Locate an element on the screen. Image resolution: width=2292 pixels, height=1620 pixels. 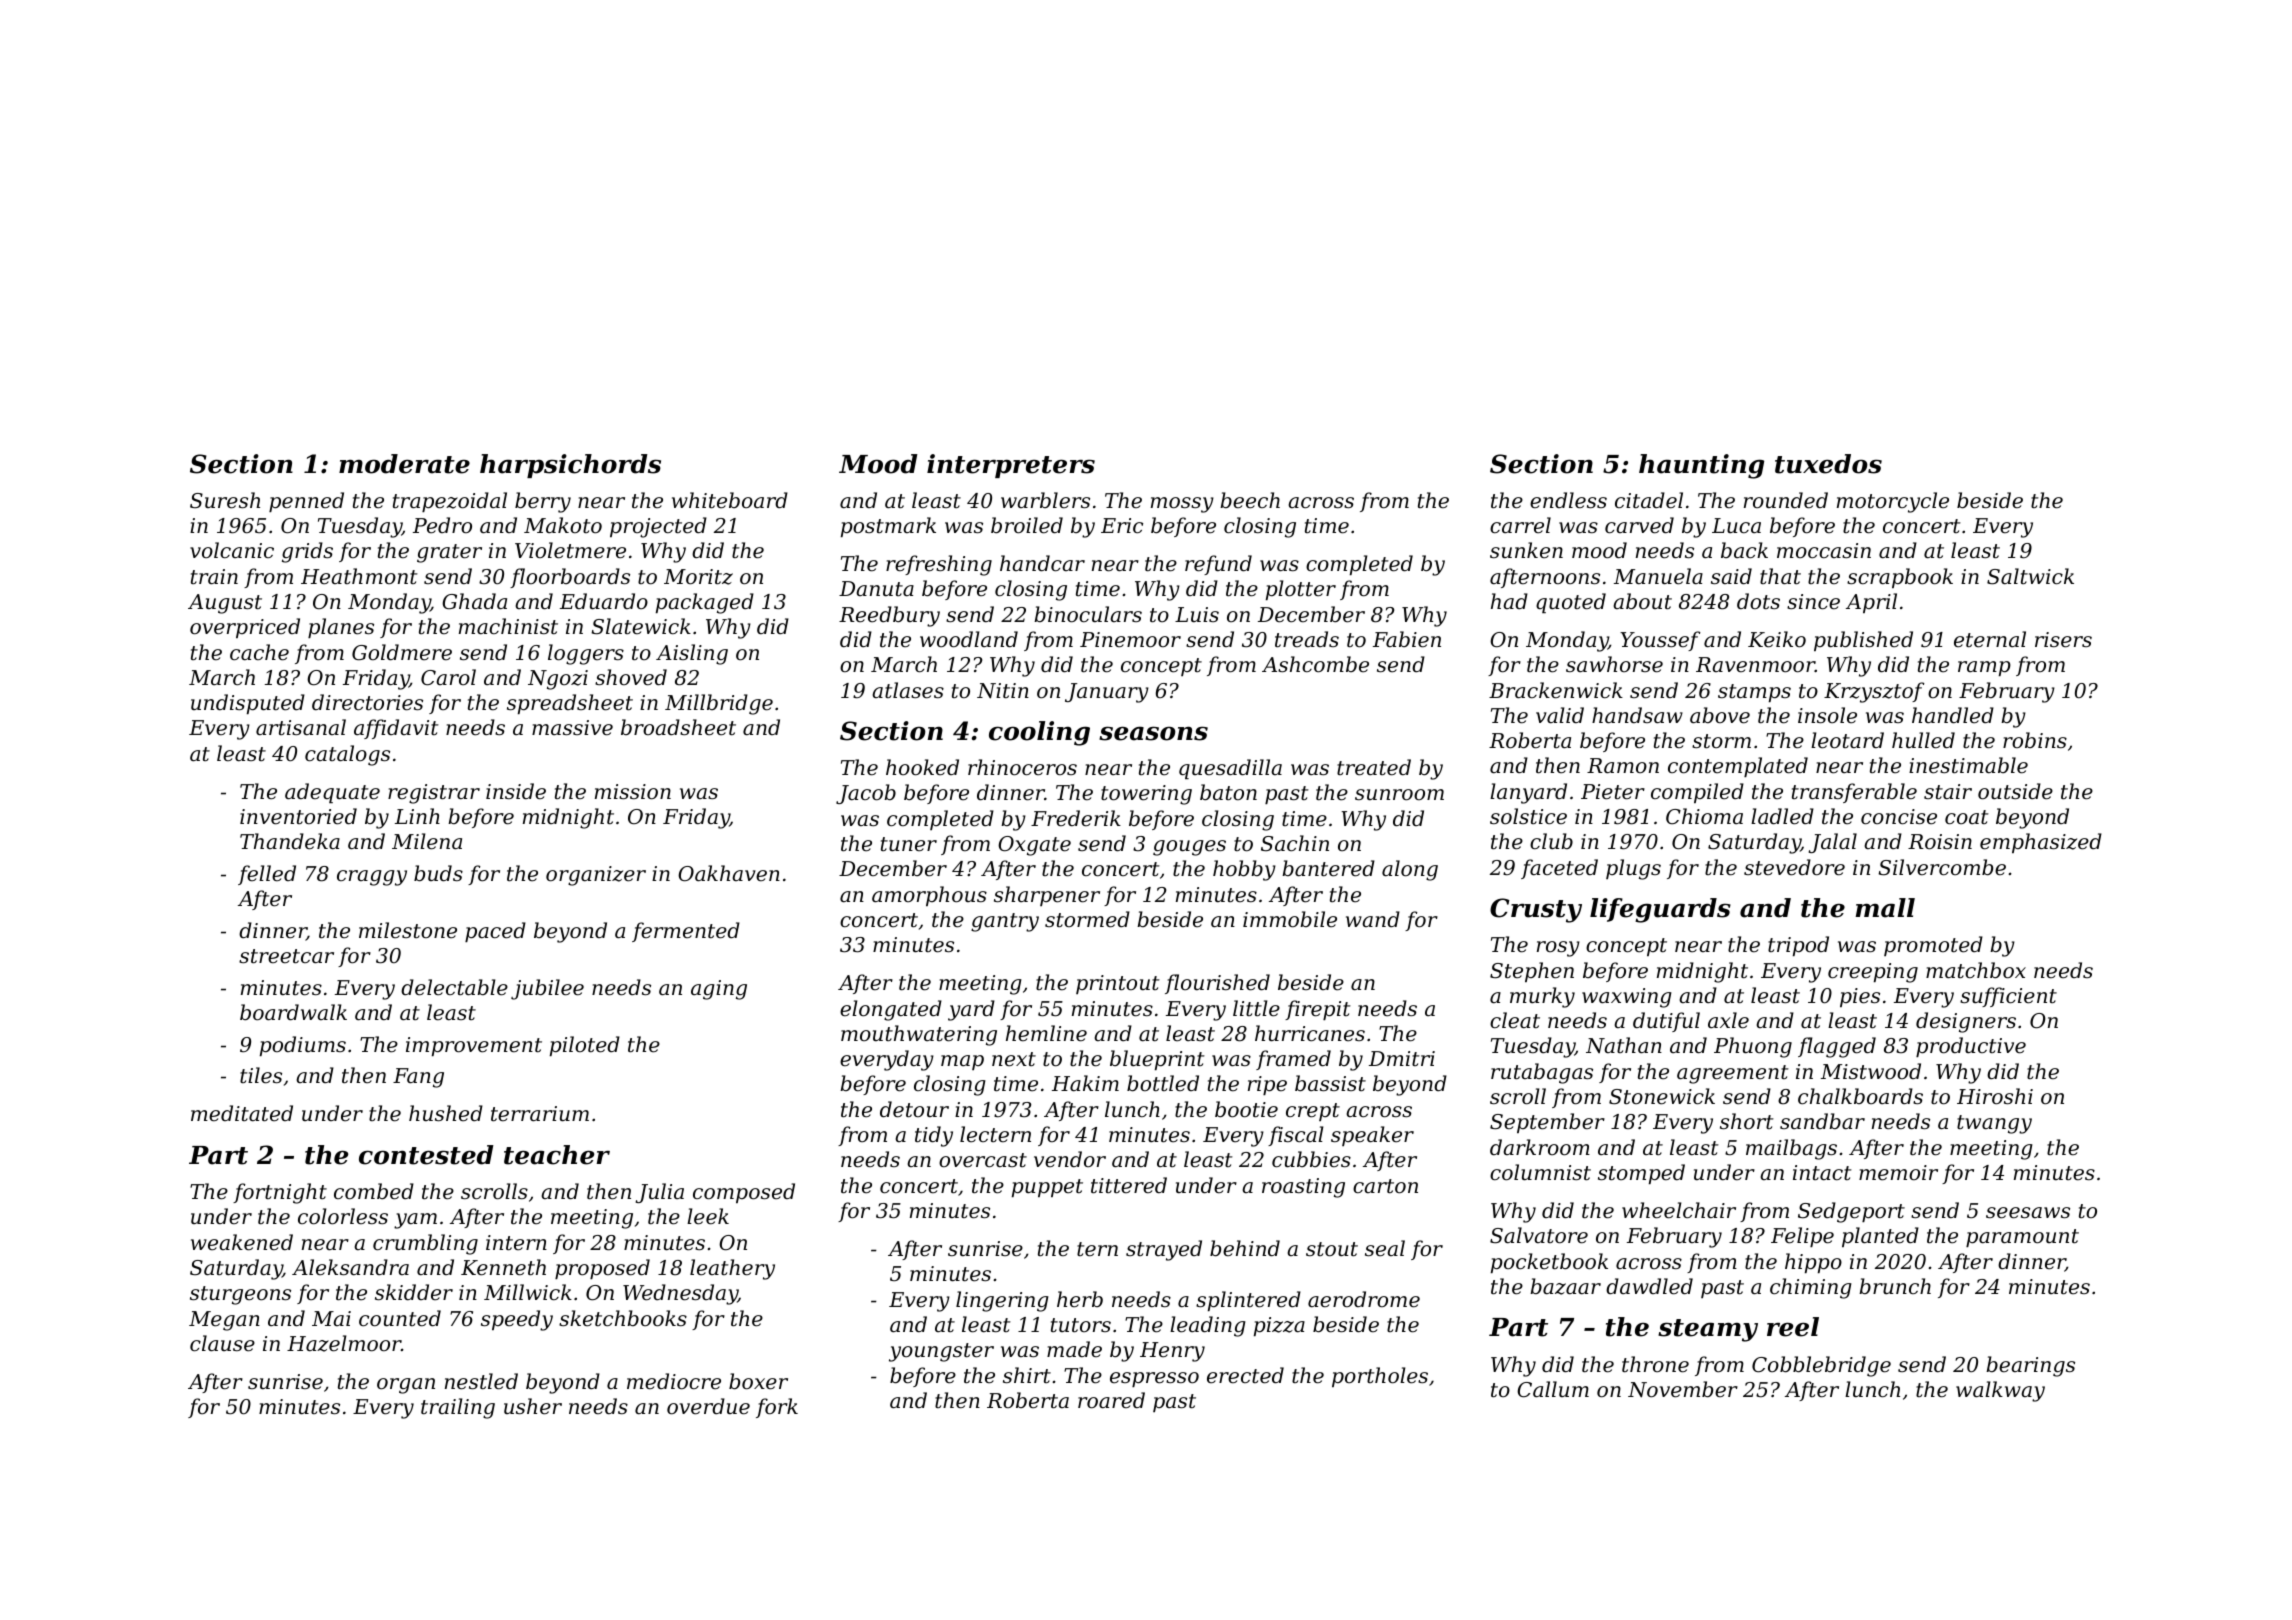
counted is located at coordinates (400, 1318).
